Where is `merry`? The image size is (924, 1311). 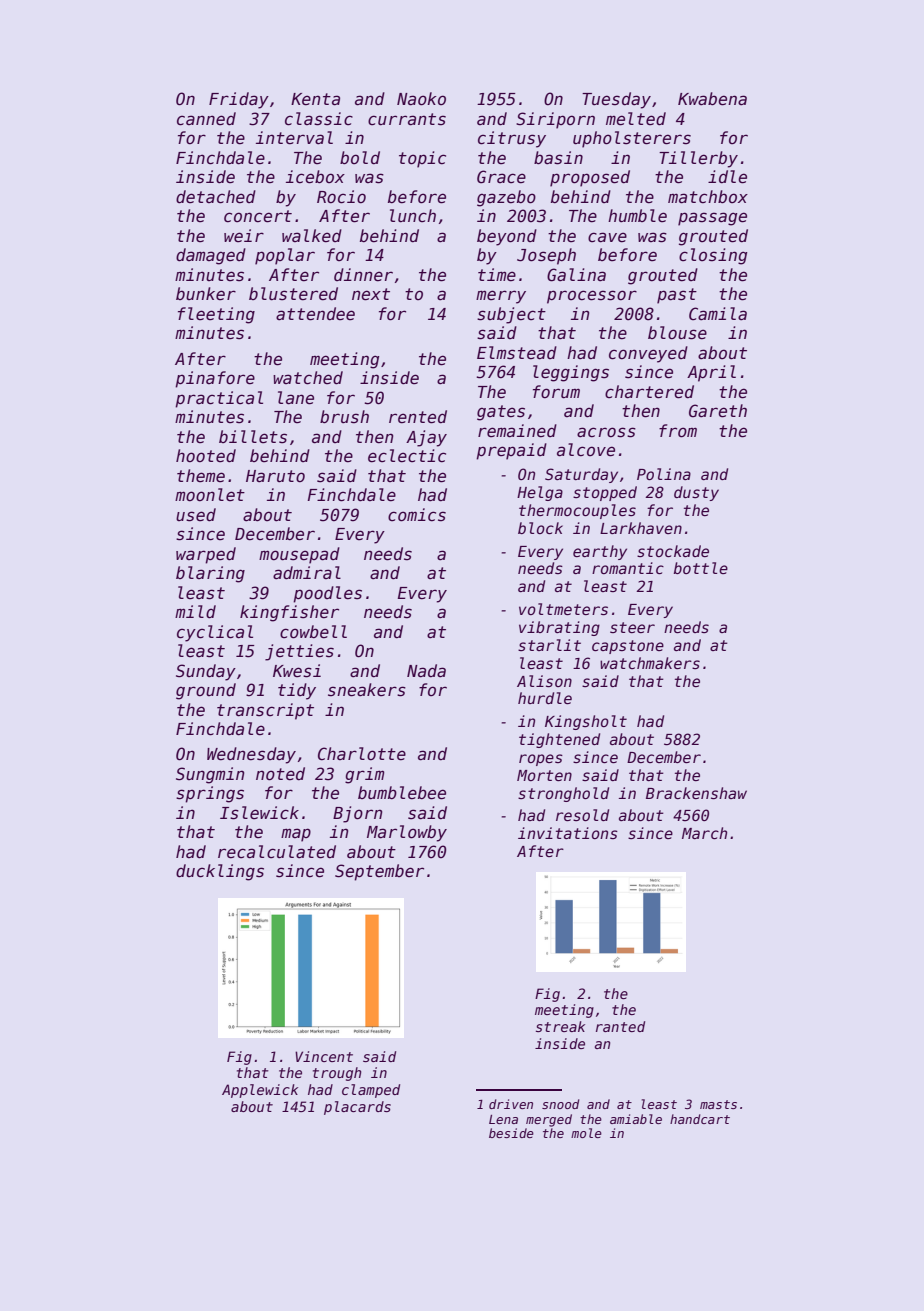 merry is located at coordinates (501, 297).
